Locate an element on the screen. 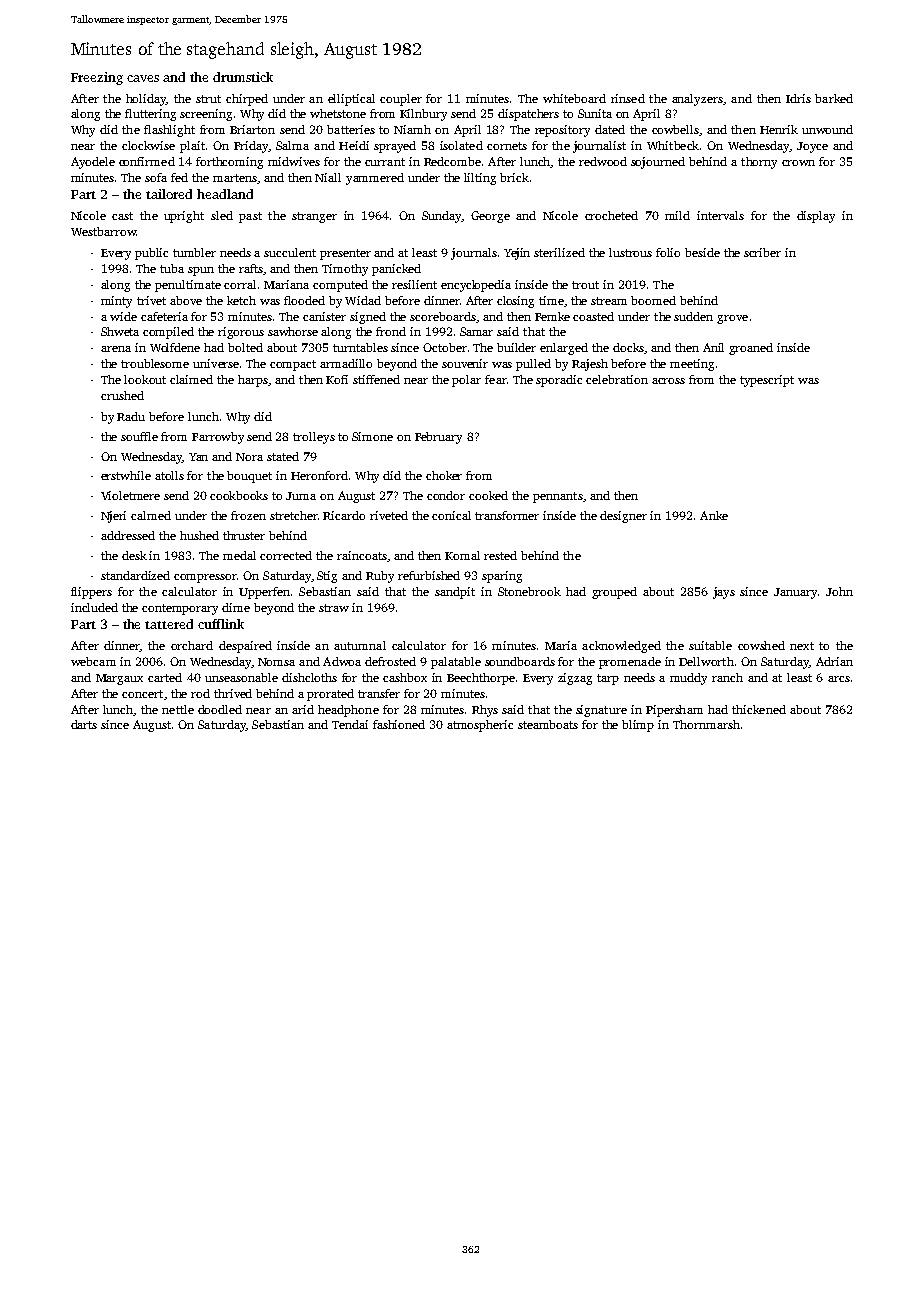 The image size is (924, 1308). public is located at coordinates (151, 254).
